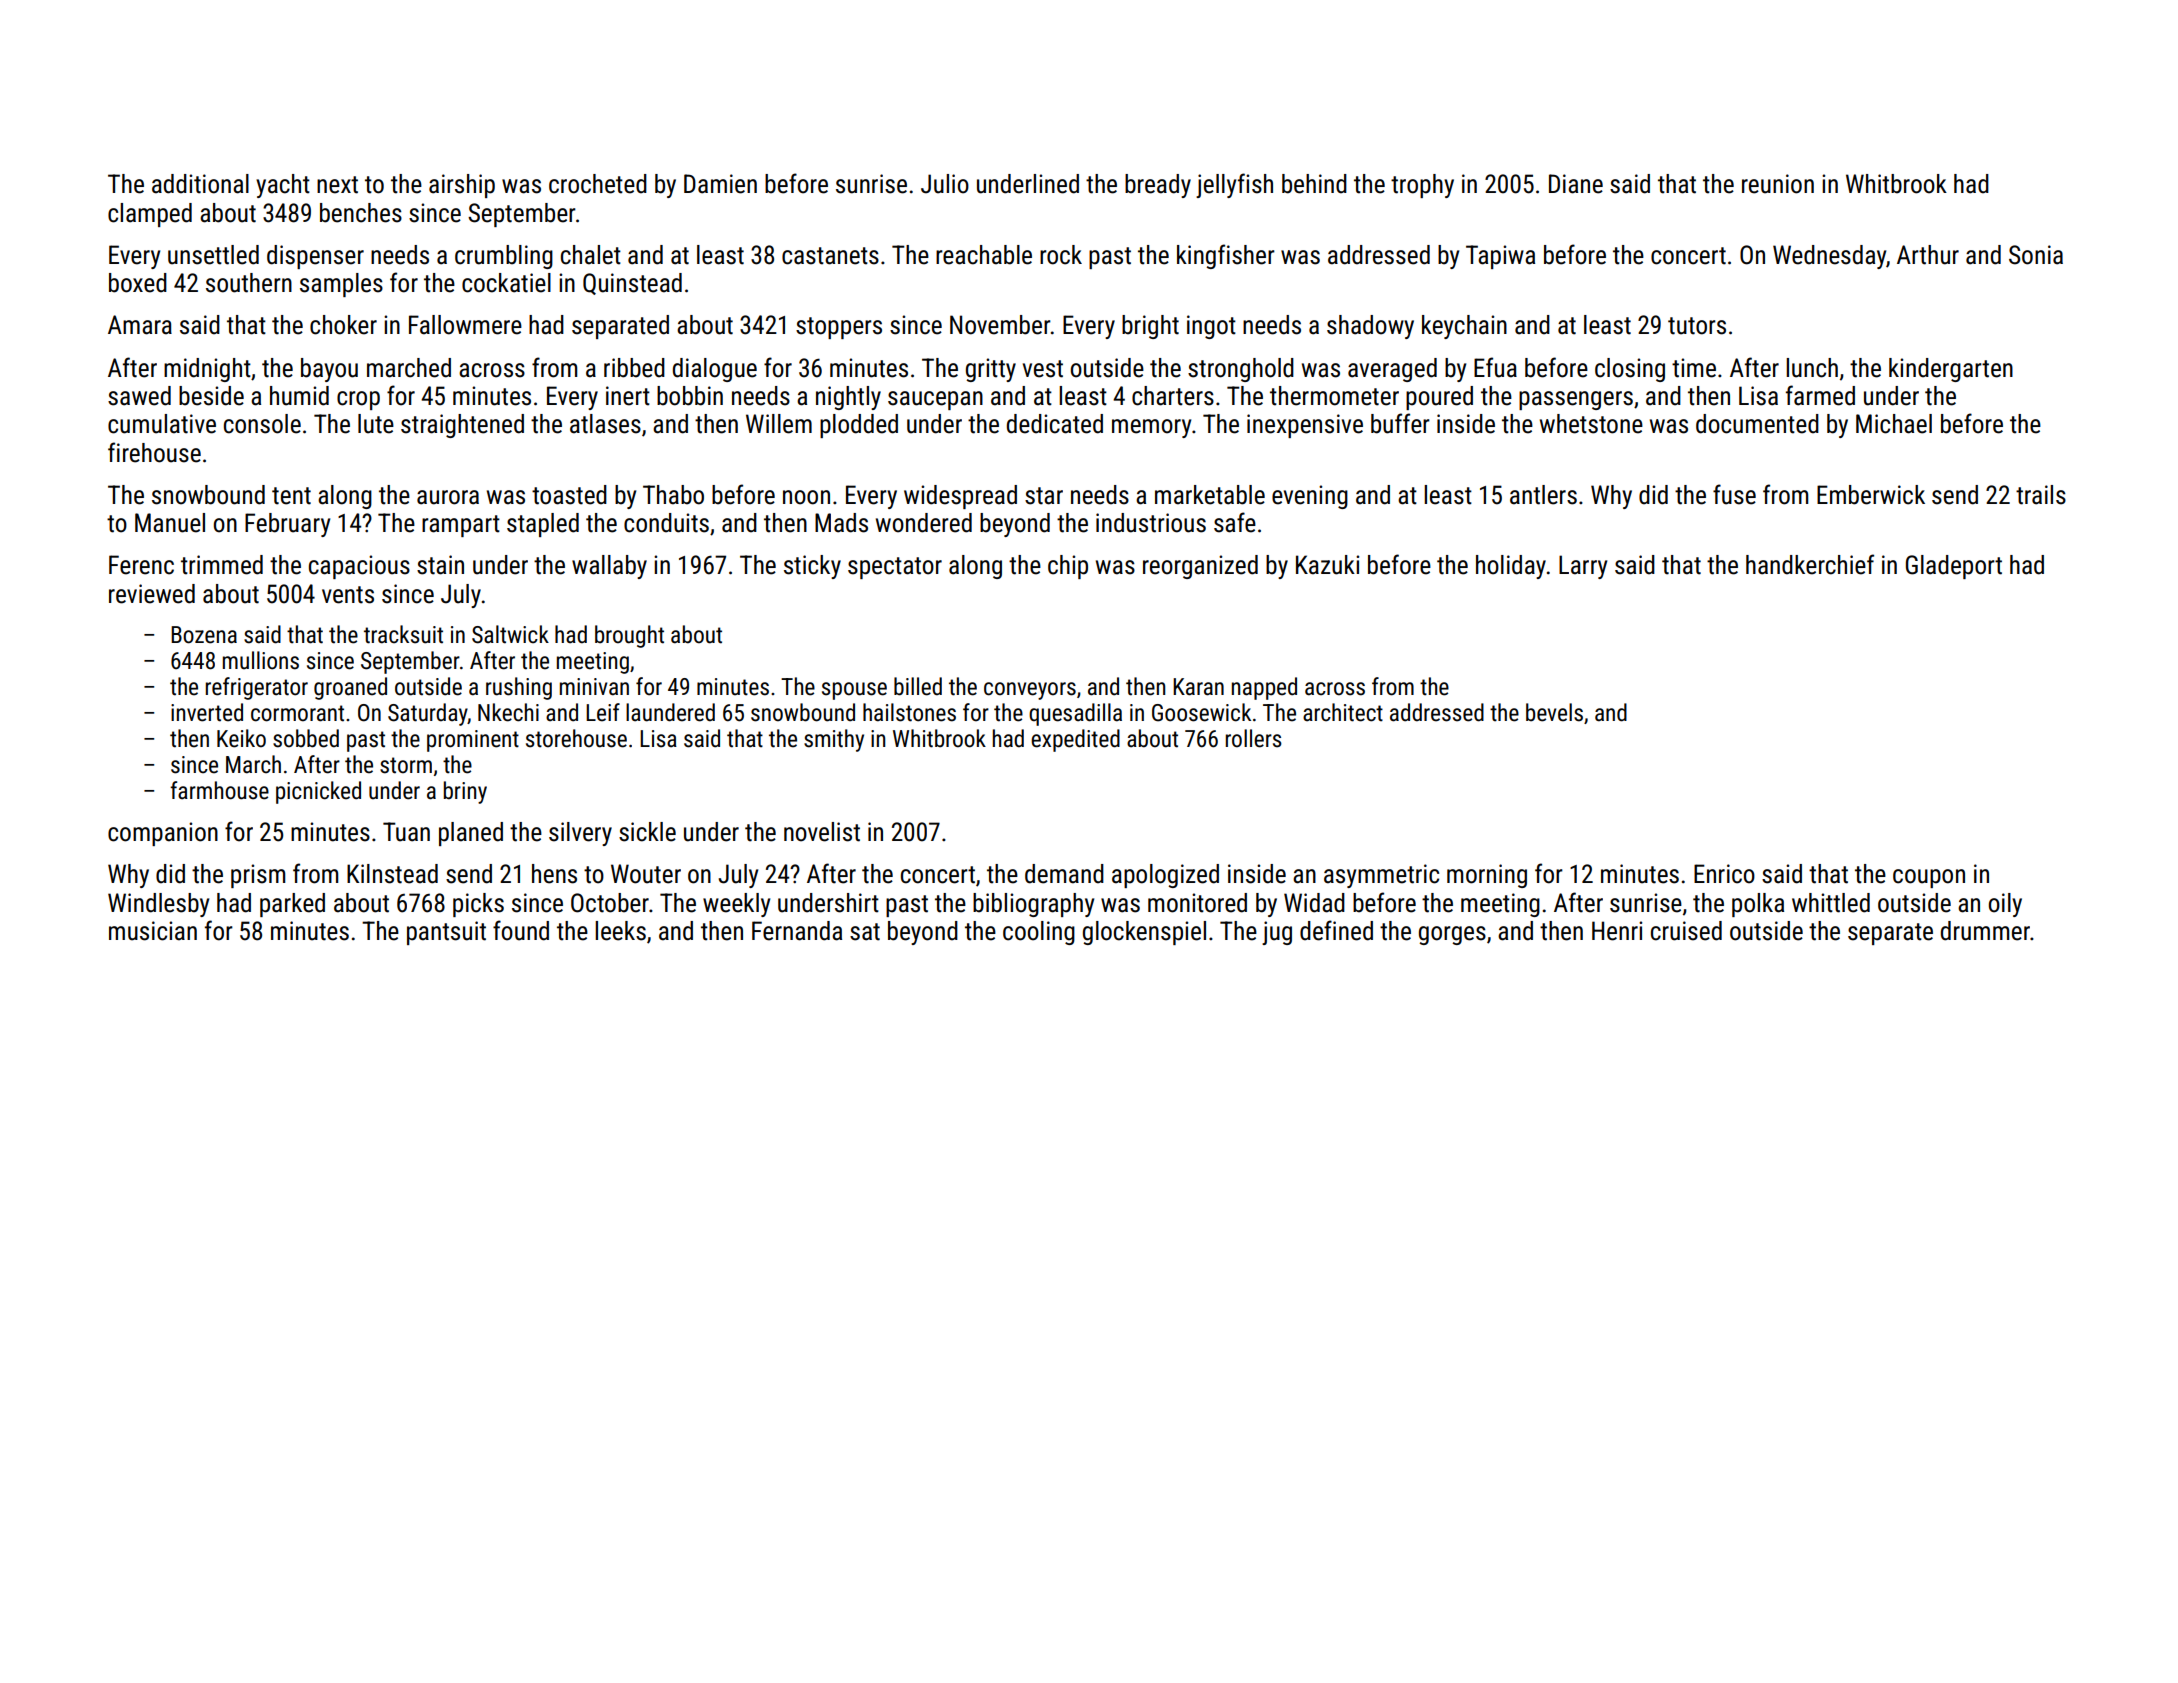 The width and height of the page is (2178, 1683). I want to click on keychain, so click(1464, 327).
